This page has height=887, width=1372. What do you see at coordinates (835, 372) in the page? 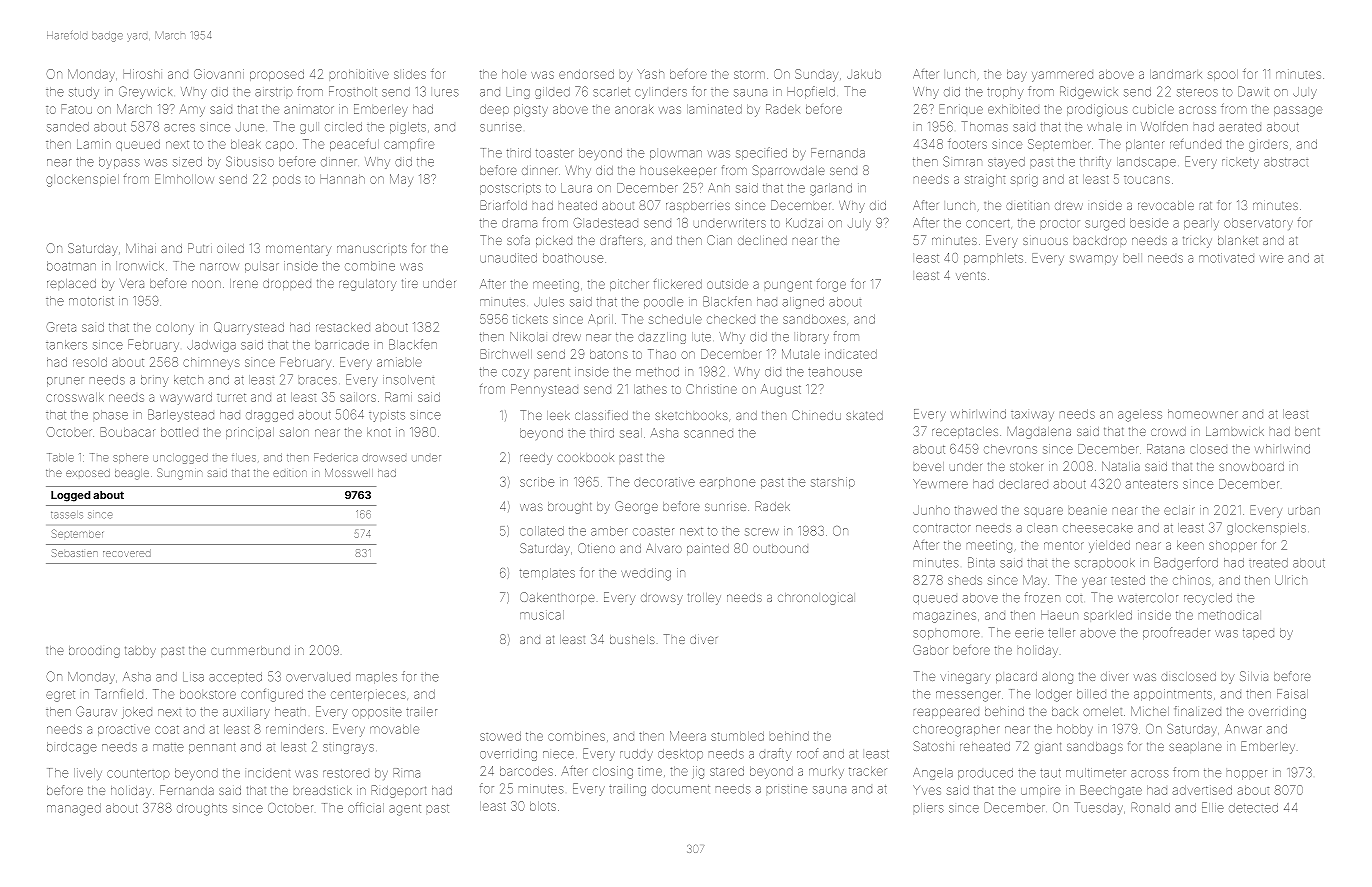
I see `teahouse` at bounding box center [835, 372].
